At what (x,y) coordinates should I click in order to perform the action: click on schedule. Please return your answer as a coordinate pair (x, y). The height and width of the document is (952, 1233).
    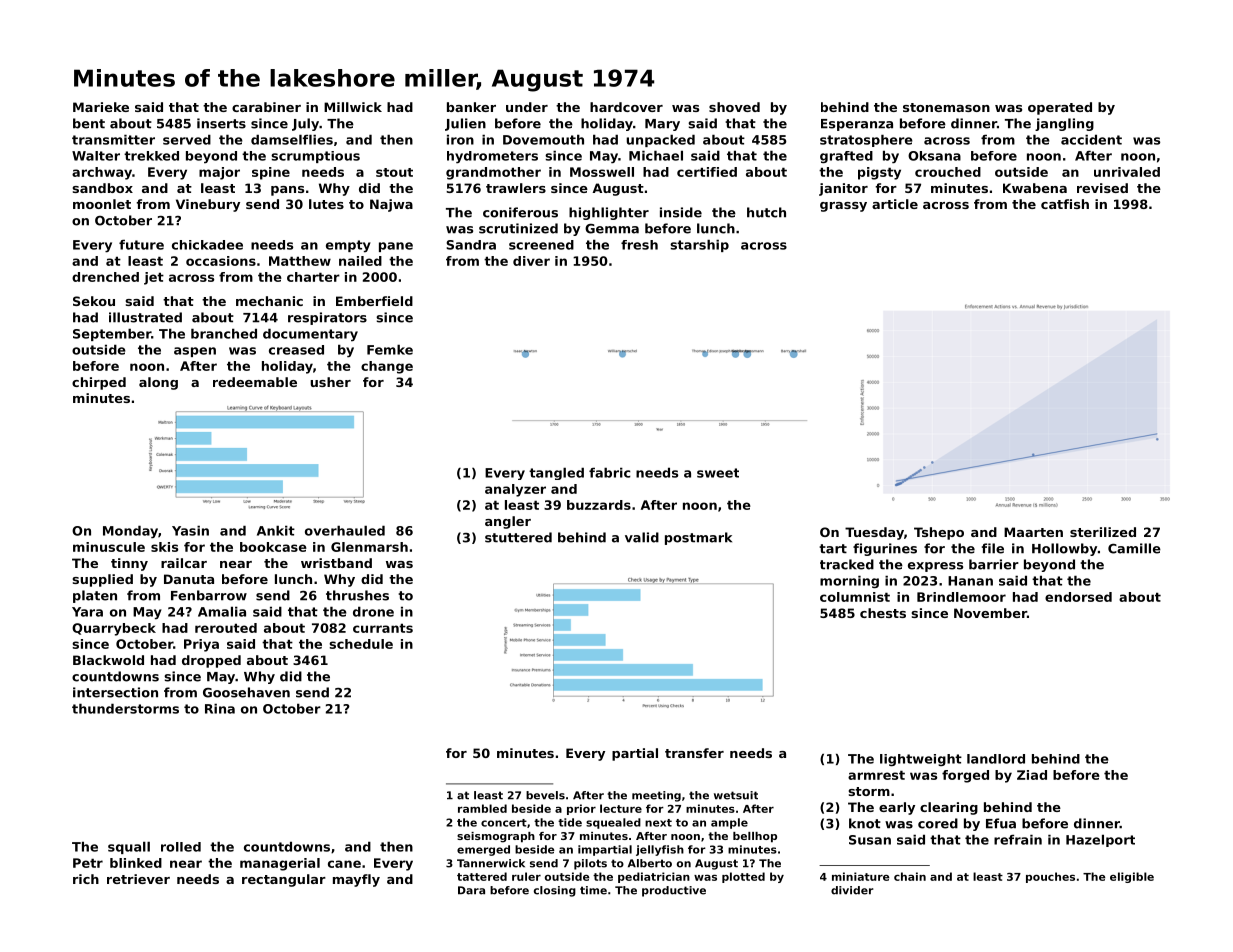
    Looking at the image, I should click on (361, 644).
